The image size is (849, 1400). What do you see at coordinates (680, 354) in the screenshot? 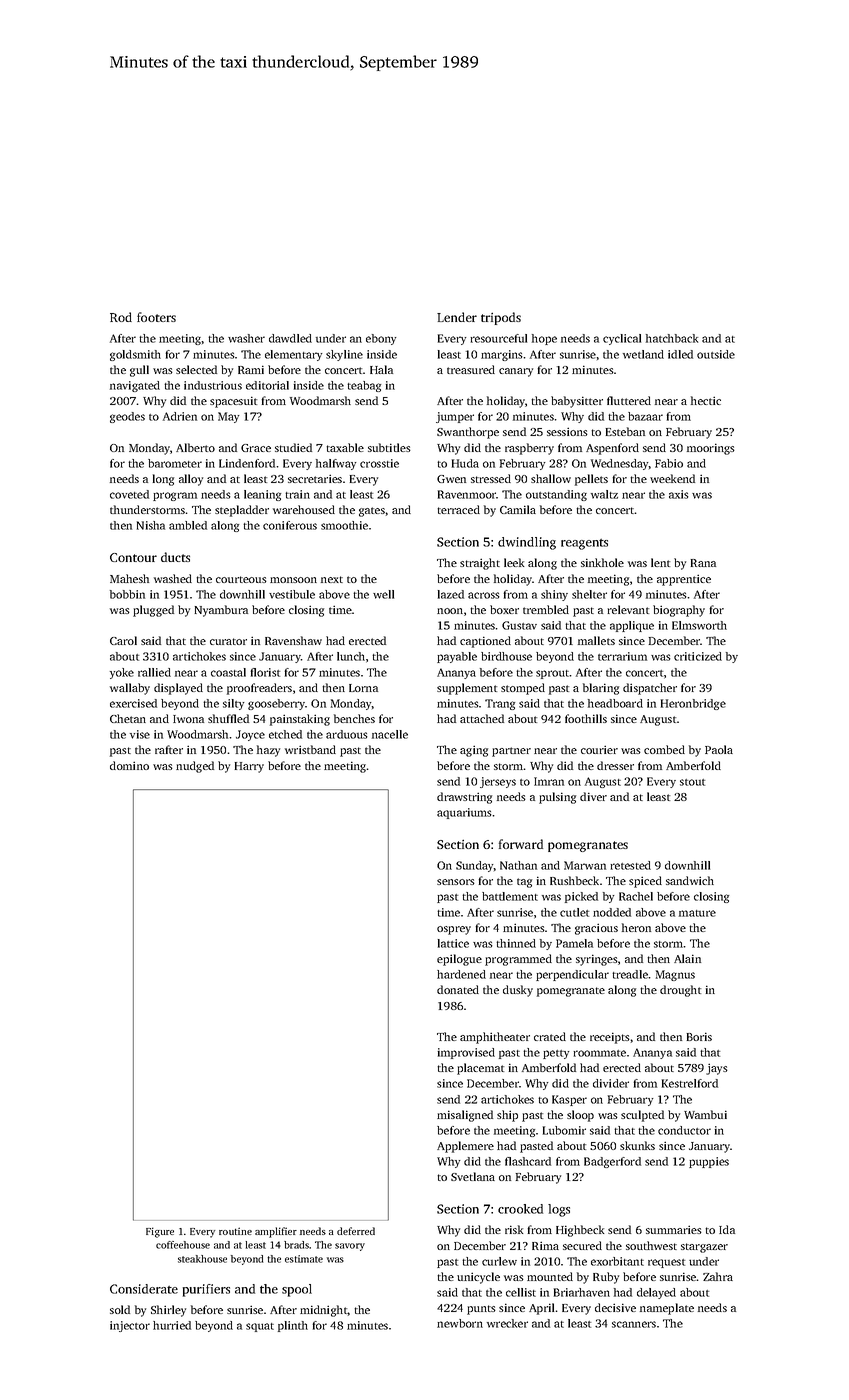
I see `idled` at bounding box center [680, 354].
